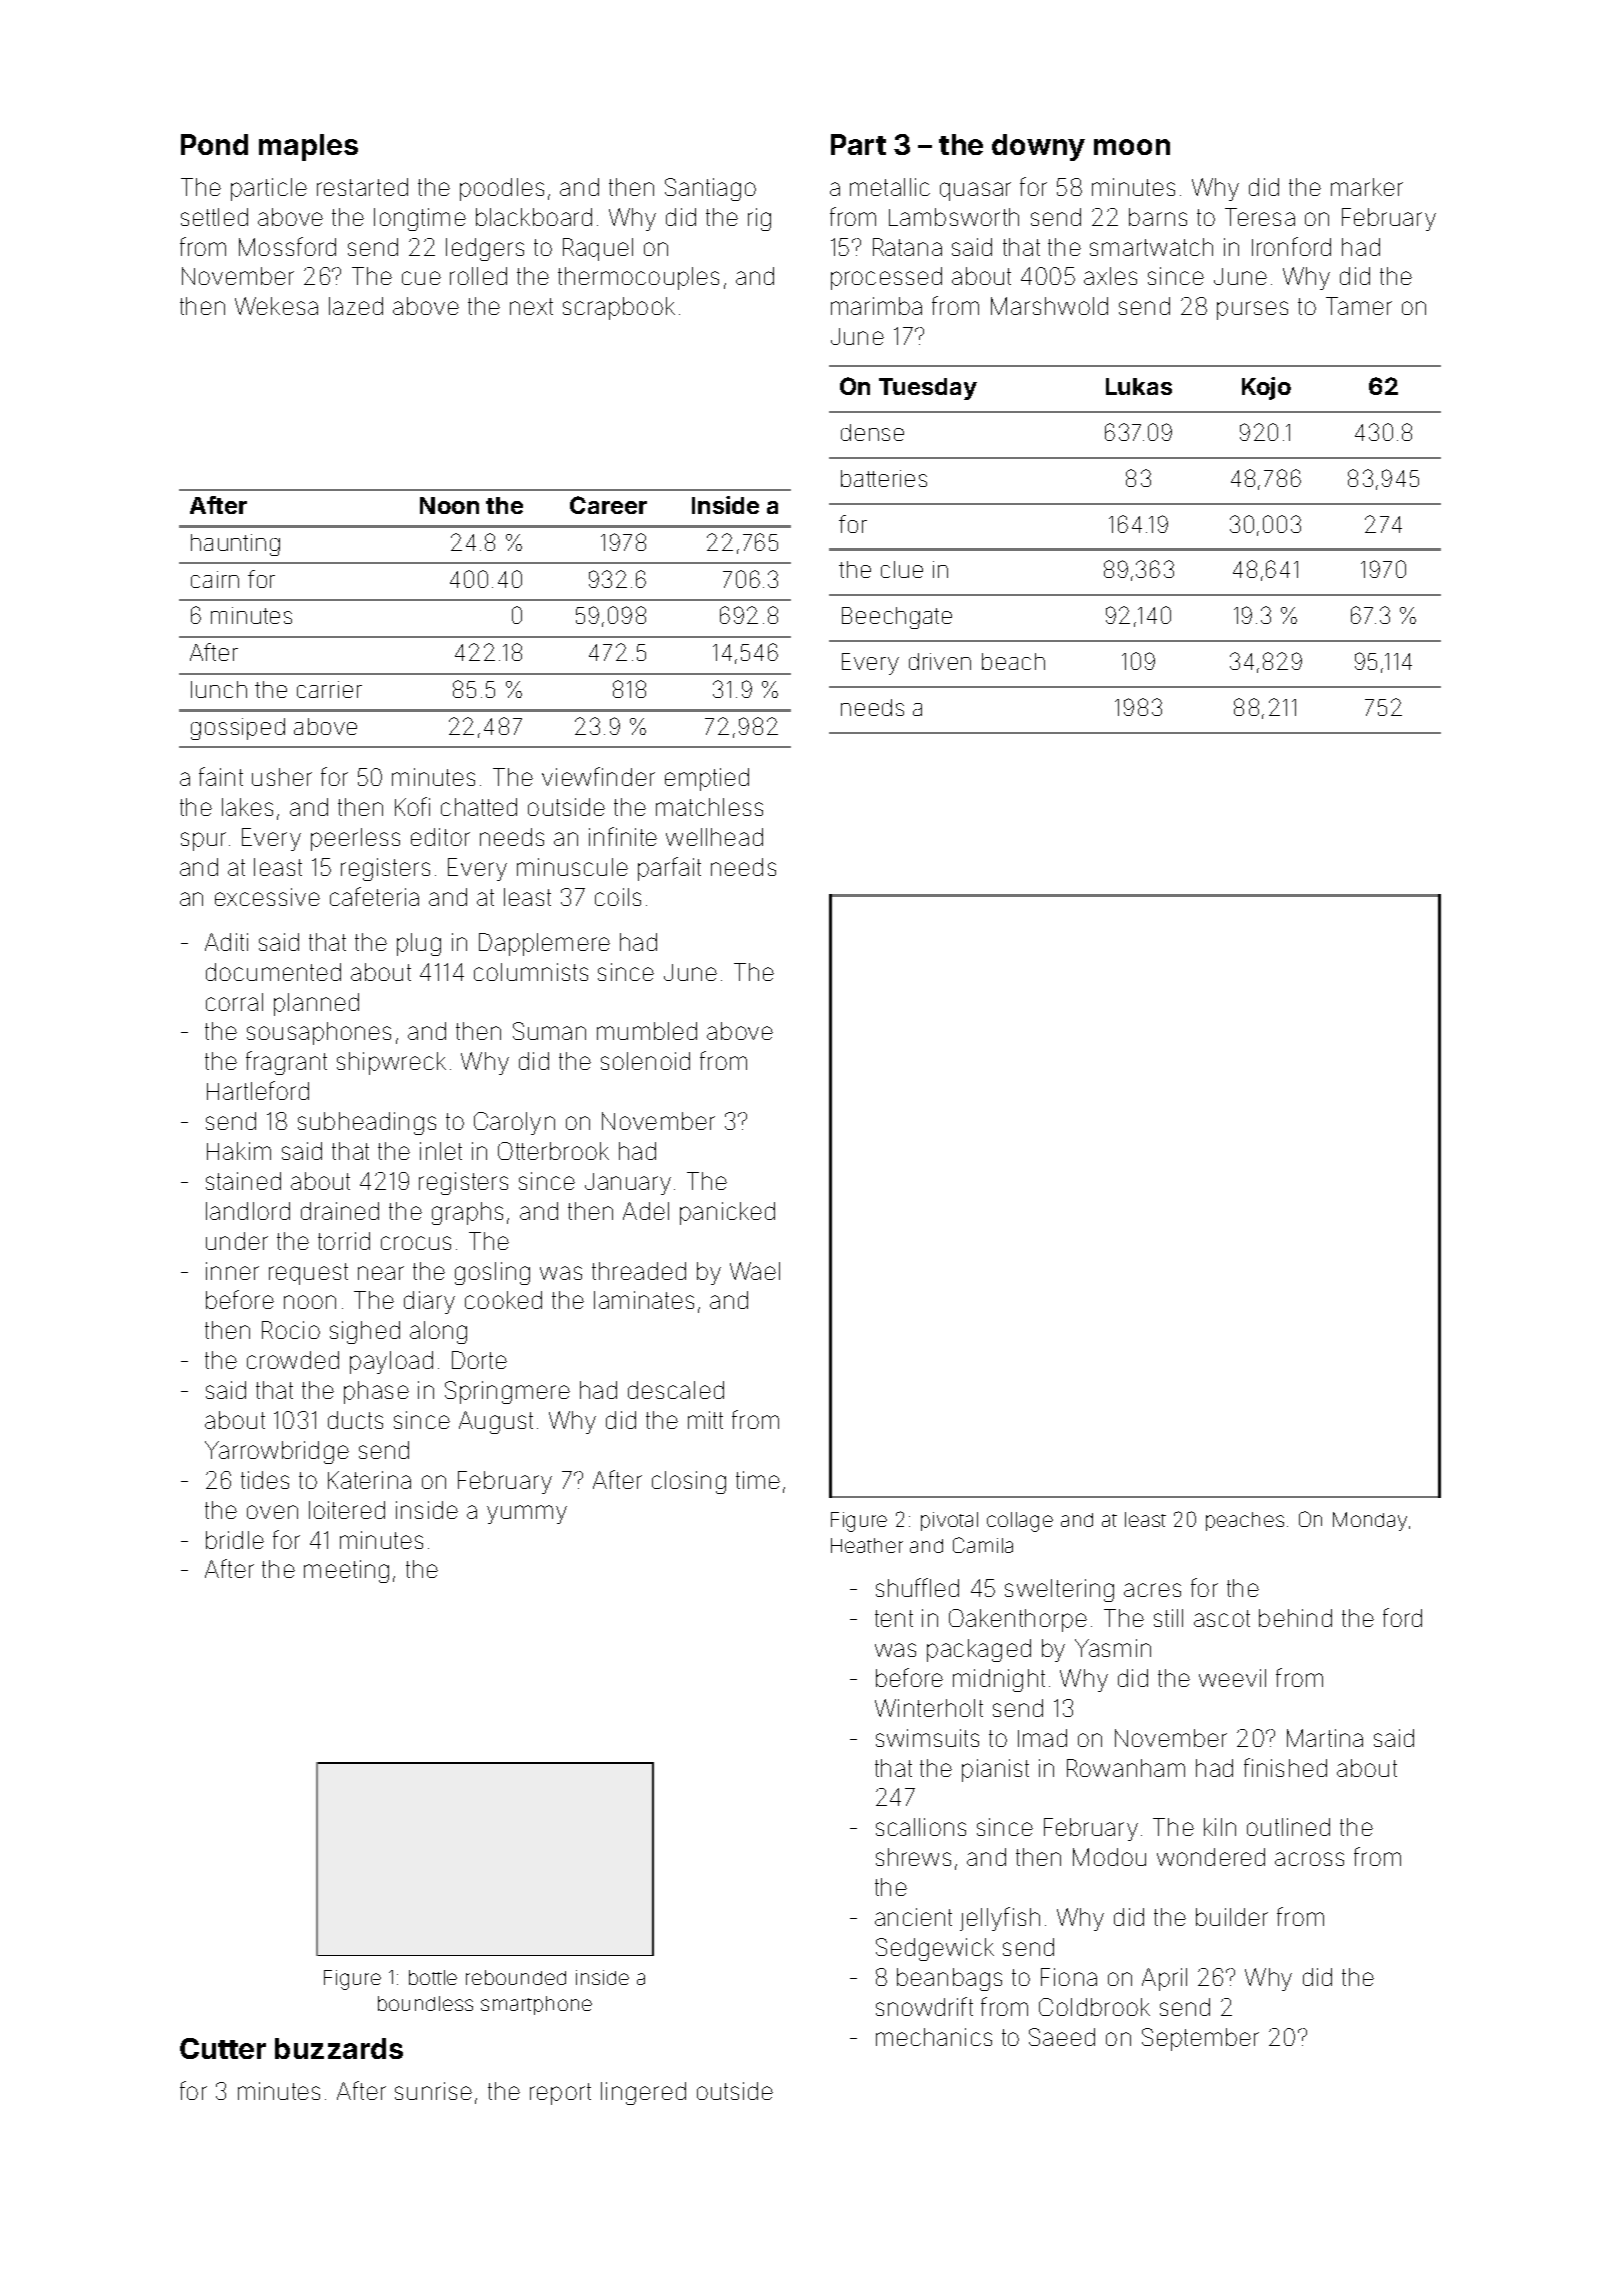  Describe the element at coordinates (755, 1271) in the screenshot. I see `Wael` at that location.
